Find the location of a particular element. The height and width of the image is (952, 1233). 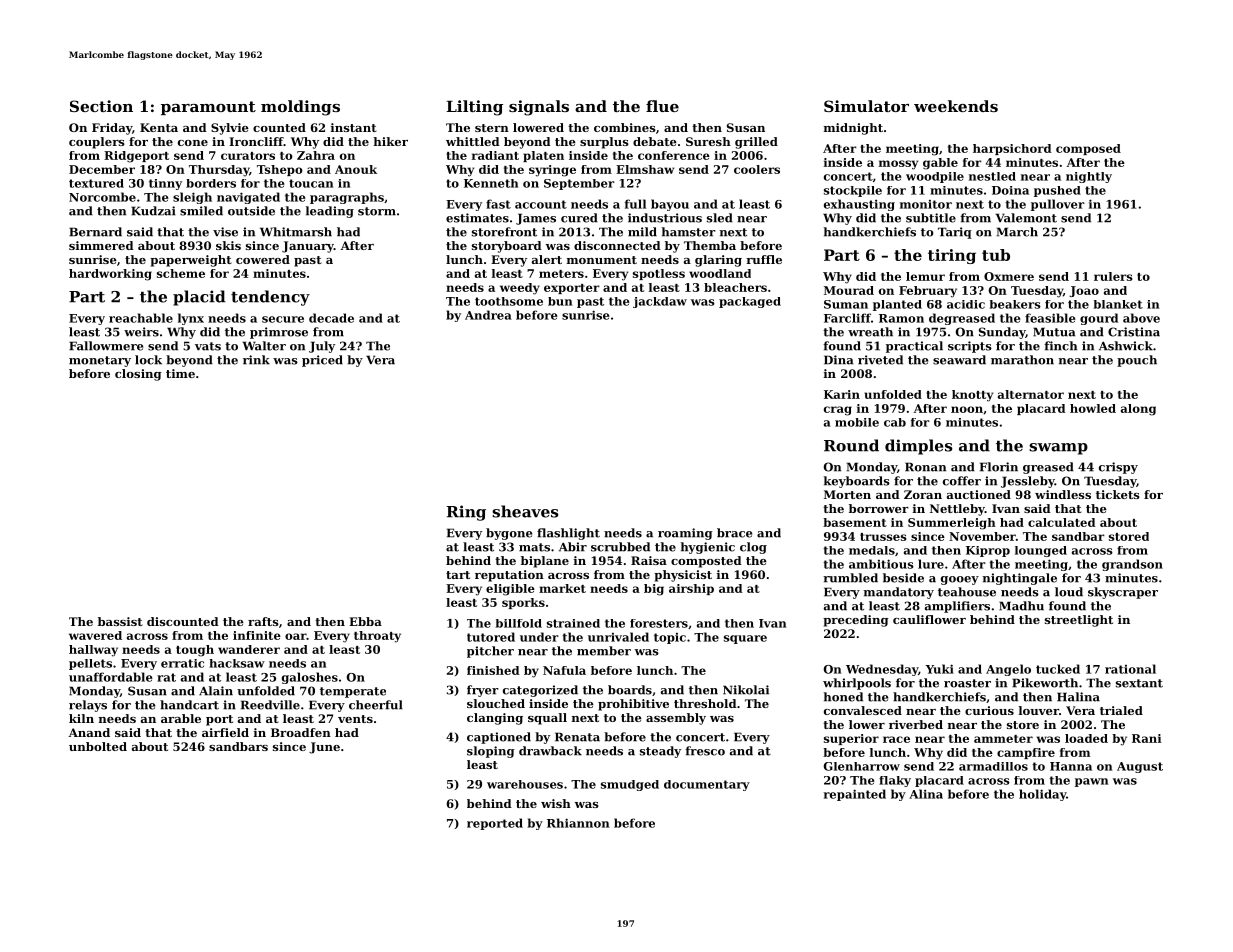

secure is located at coordinates (283, 319).
